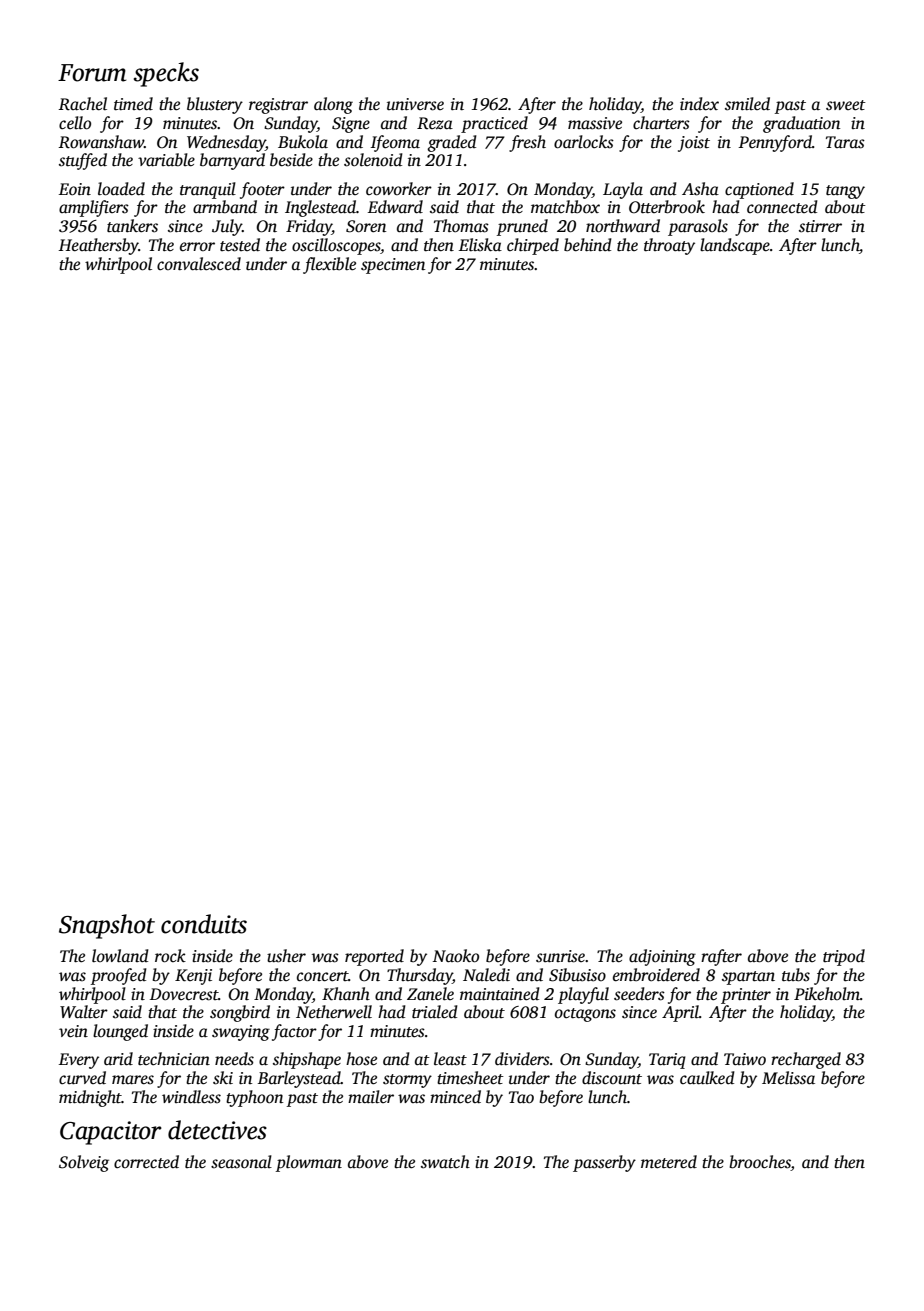 The width and height of the screenshot is (924, 1311). What do you see at coordinates (215, 105) in the screenshot?
I see `blustery` at bounding box center [215, 105].
